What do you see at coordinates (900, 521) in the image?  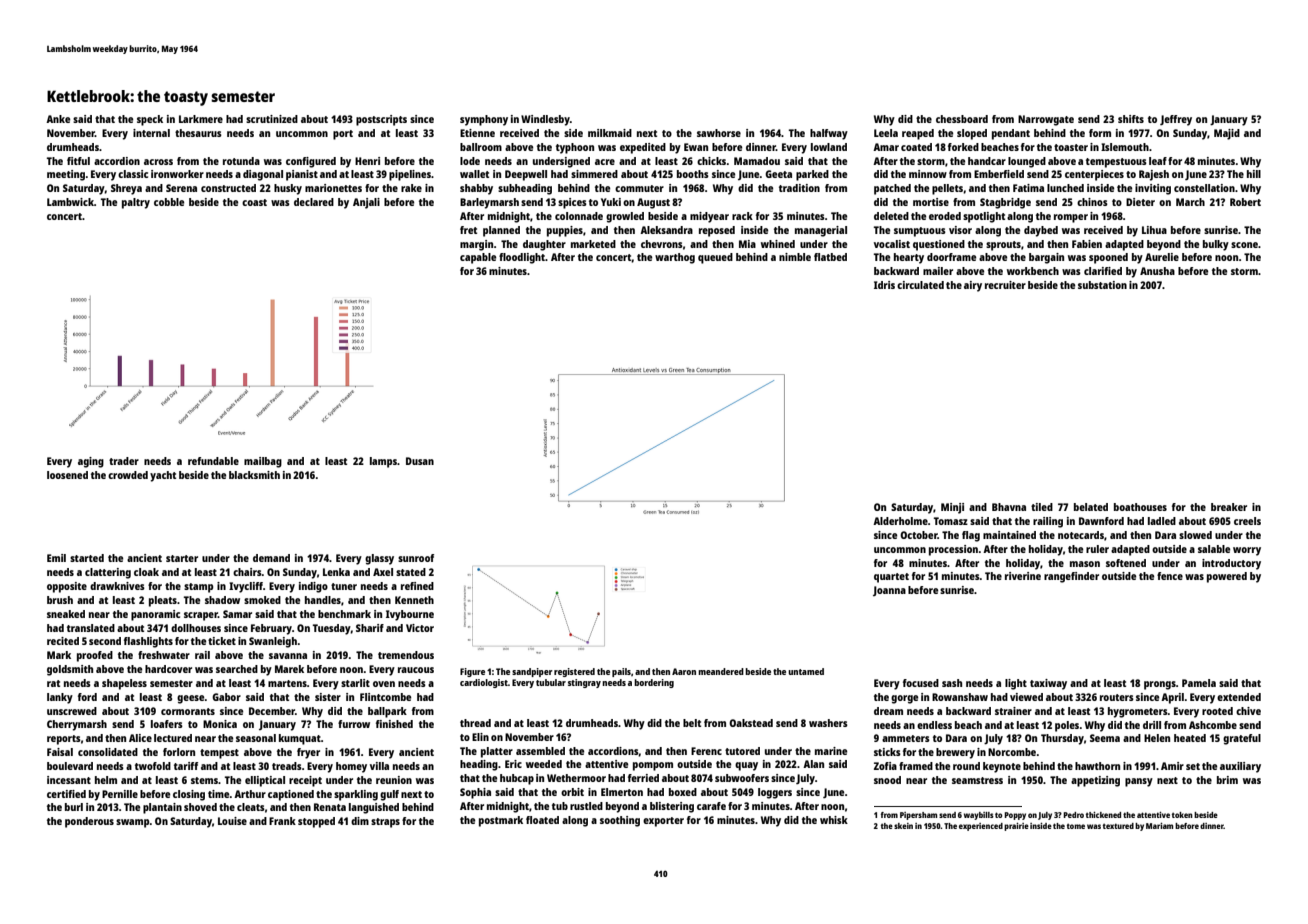 I see `Alderholme` at bounding box center [900, 521].
